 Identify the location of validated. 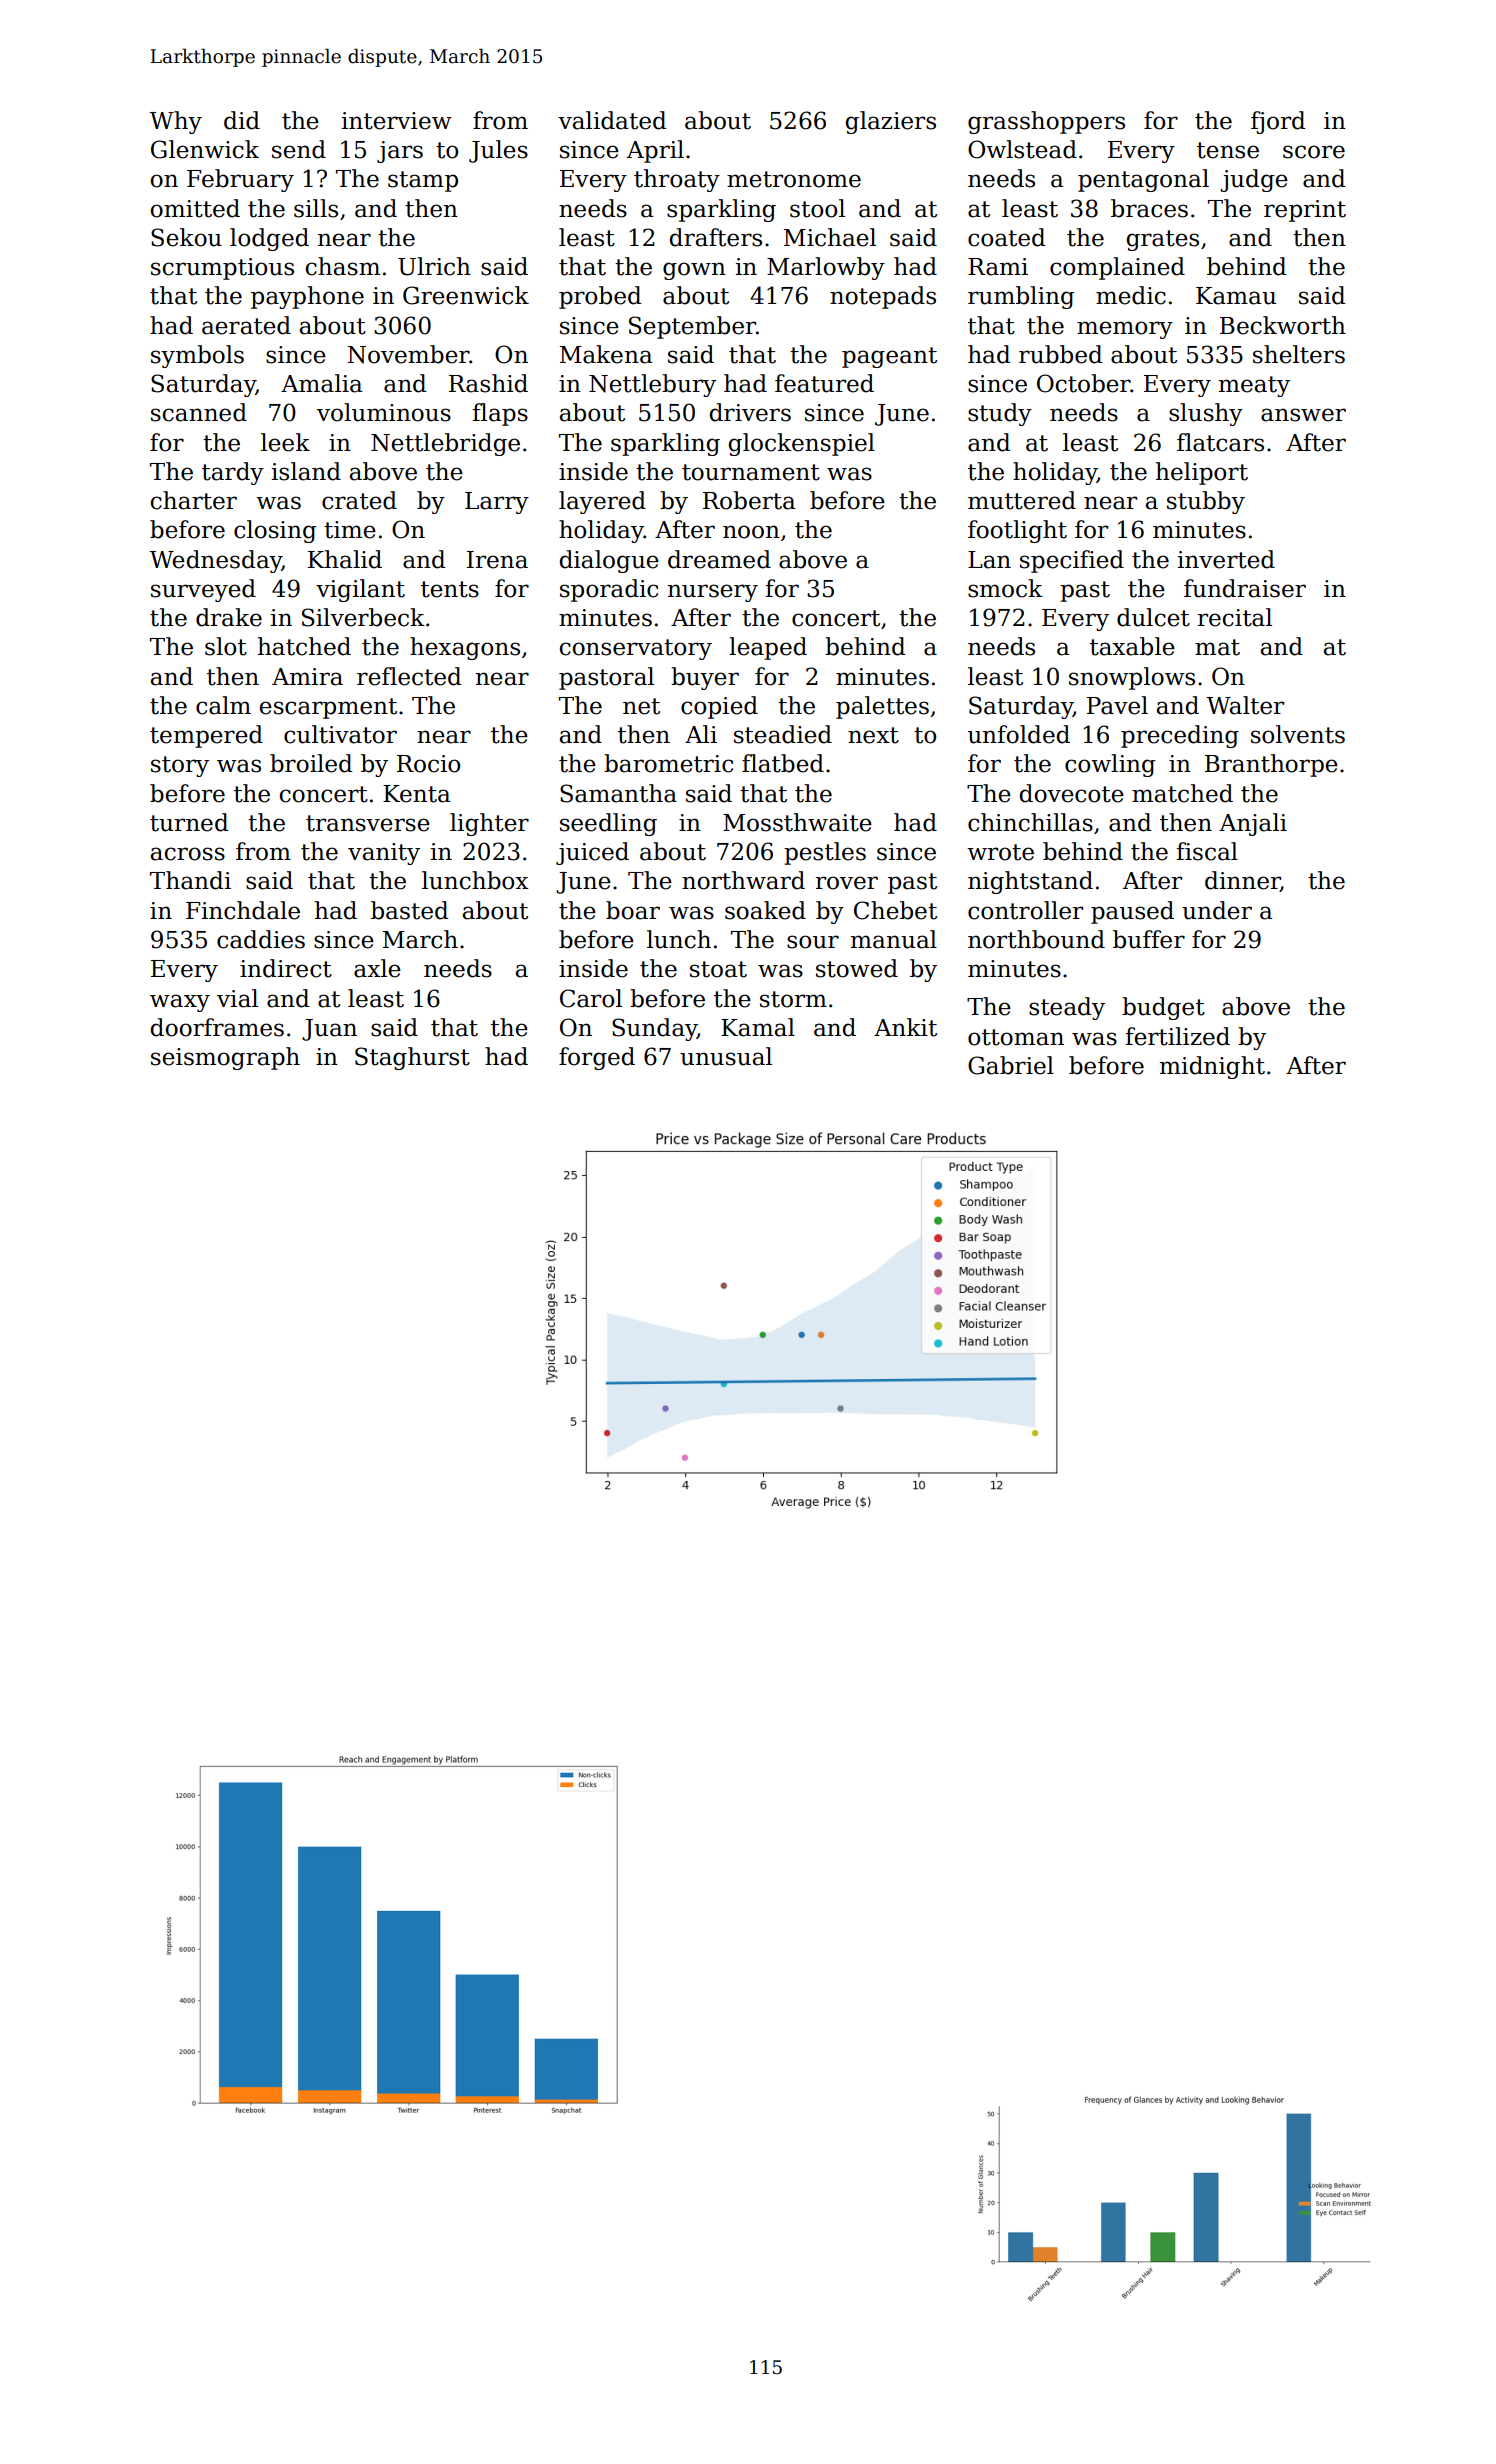
(612, 120).
